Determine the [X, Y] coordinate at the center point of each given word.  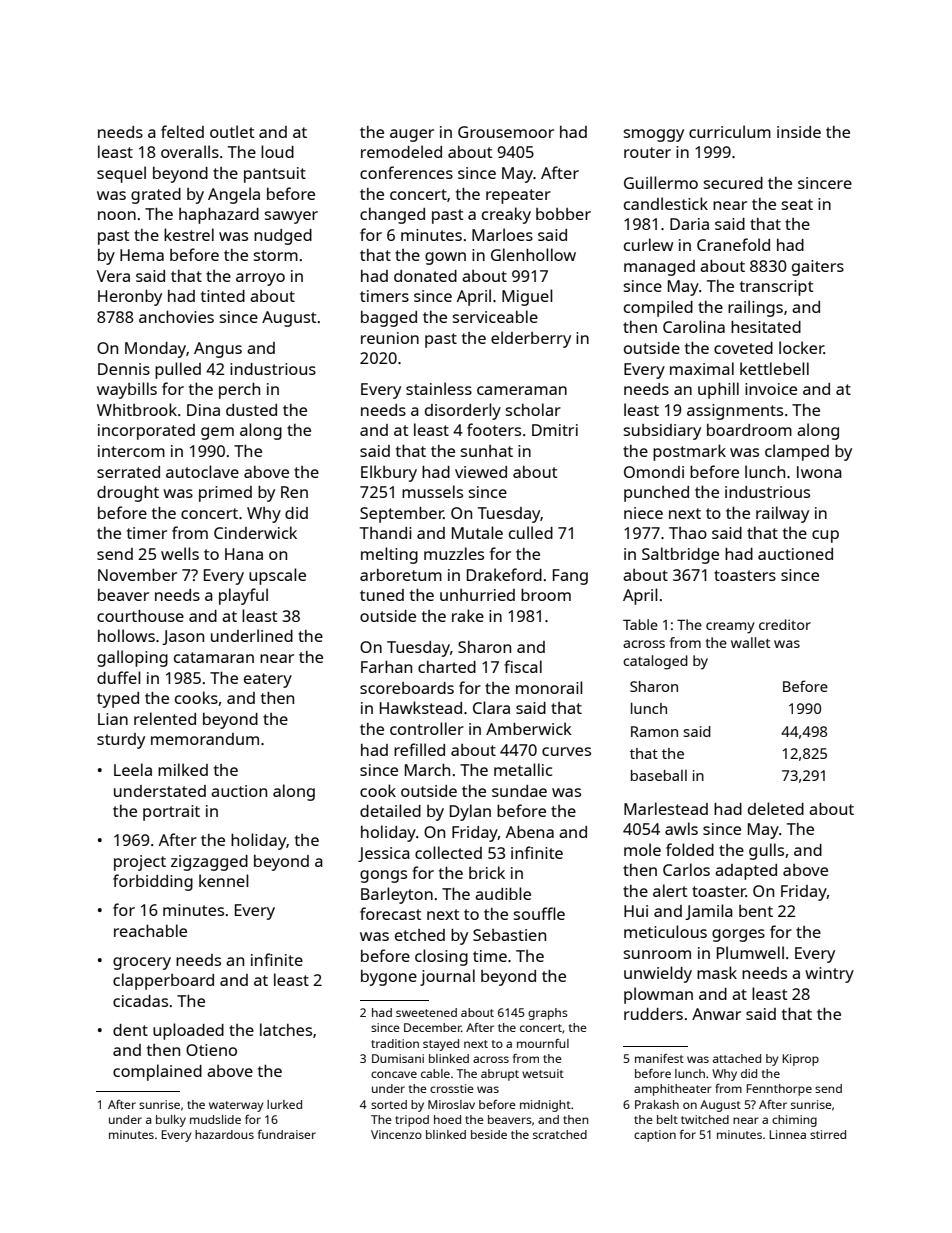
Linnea [787, 1134]
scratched [560, 1134]
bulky [171, 1121]
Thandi [386, 533]
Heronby [130, 298]
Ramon [654, 731]
